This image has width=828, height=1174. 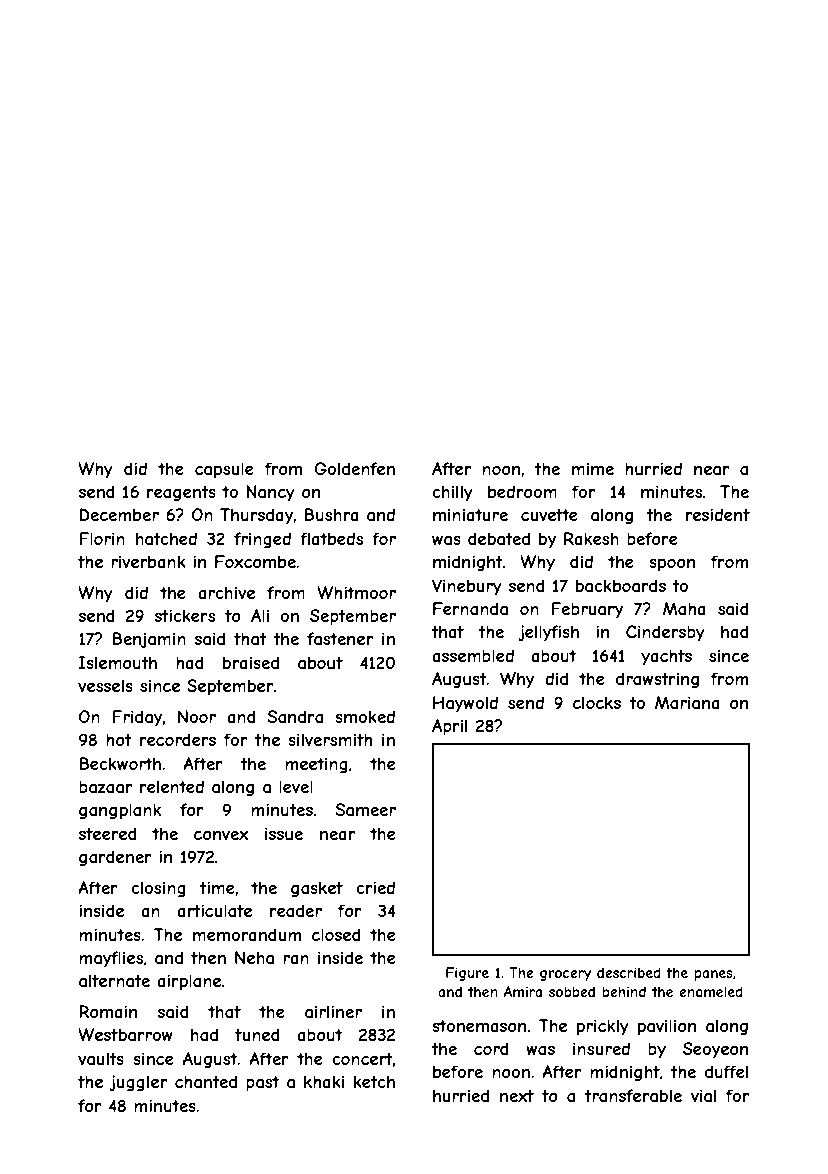 What do you see at coordinates (452, 493) in the image?
I see `chilly` at bounding box center [452, 493].
